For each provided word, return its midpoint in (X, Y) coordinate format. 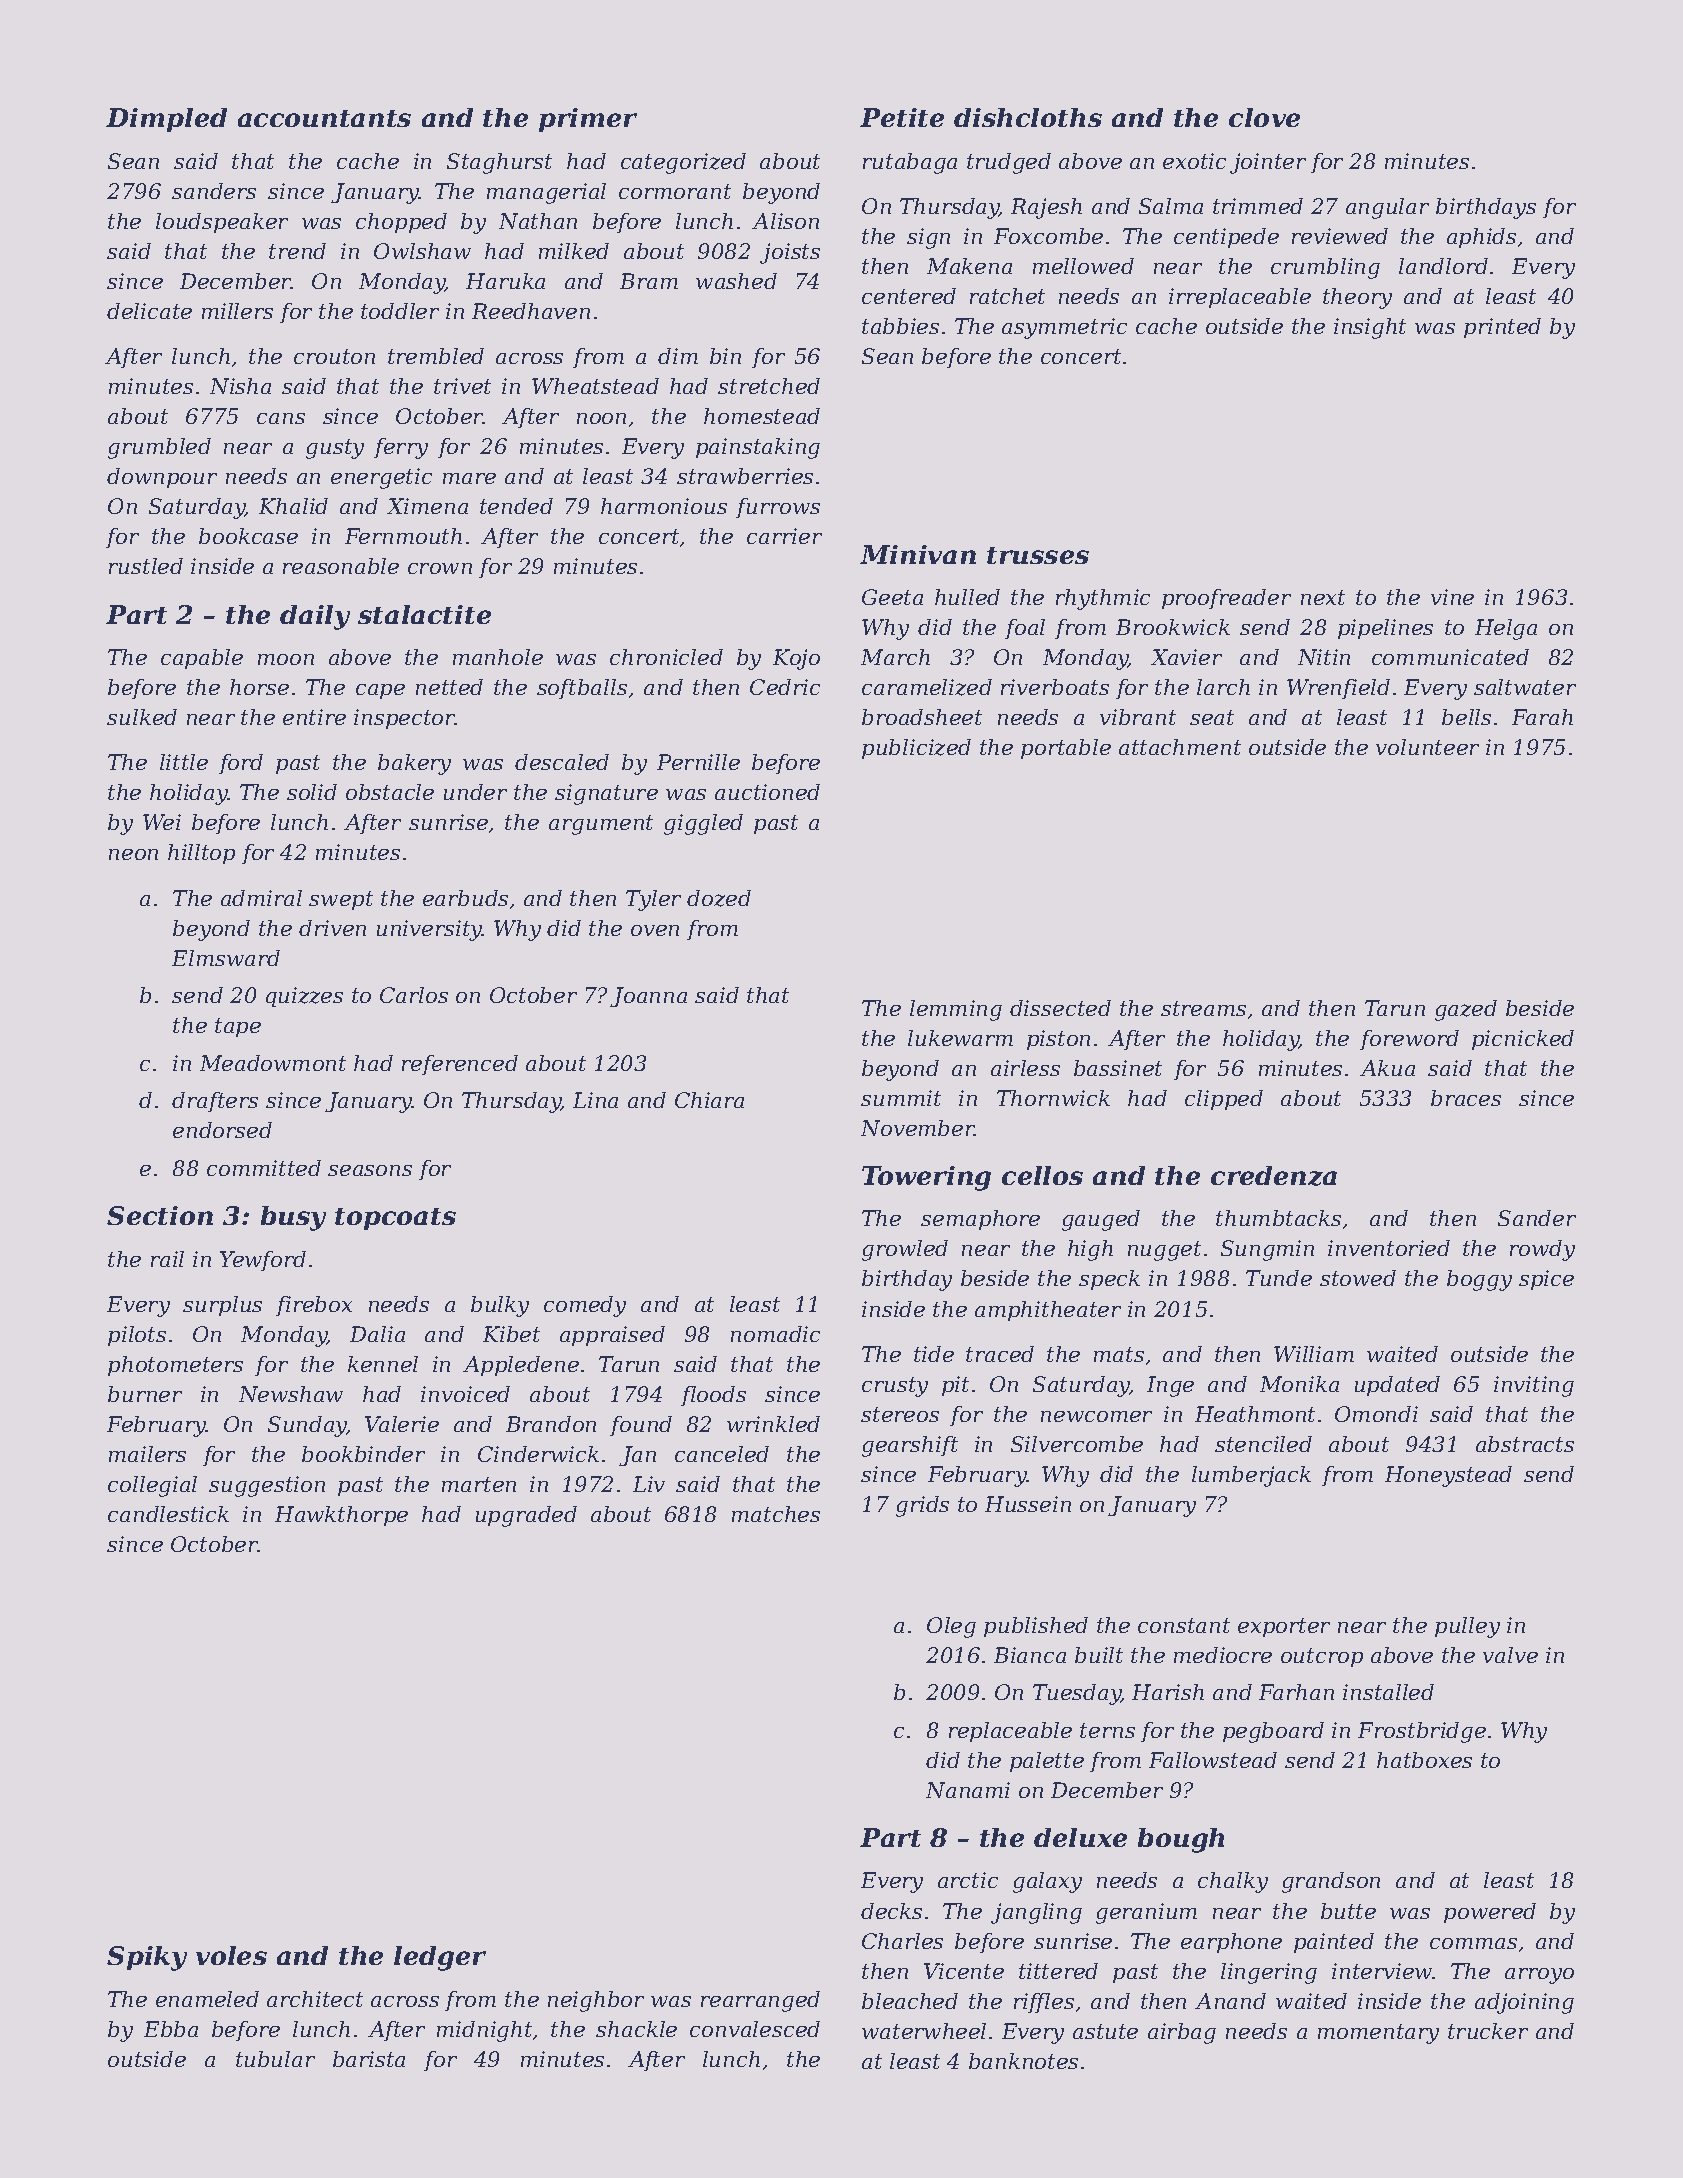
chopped (401, 223)
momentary (1378, 2034)
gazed (1466, 1010)
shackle (636, 2029)
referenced (460, 1065)
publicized (916, 749)
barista (369, 2059)
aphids (1481, 238)
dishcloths (1028, 117)
